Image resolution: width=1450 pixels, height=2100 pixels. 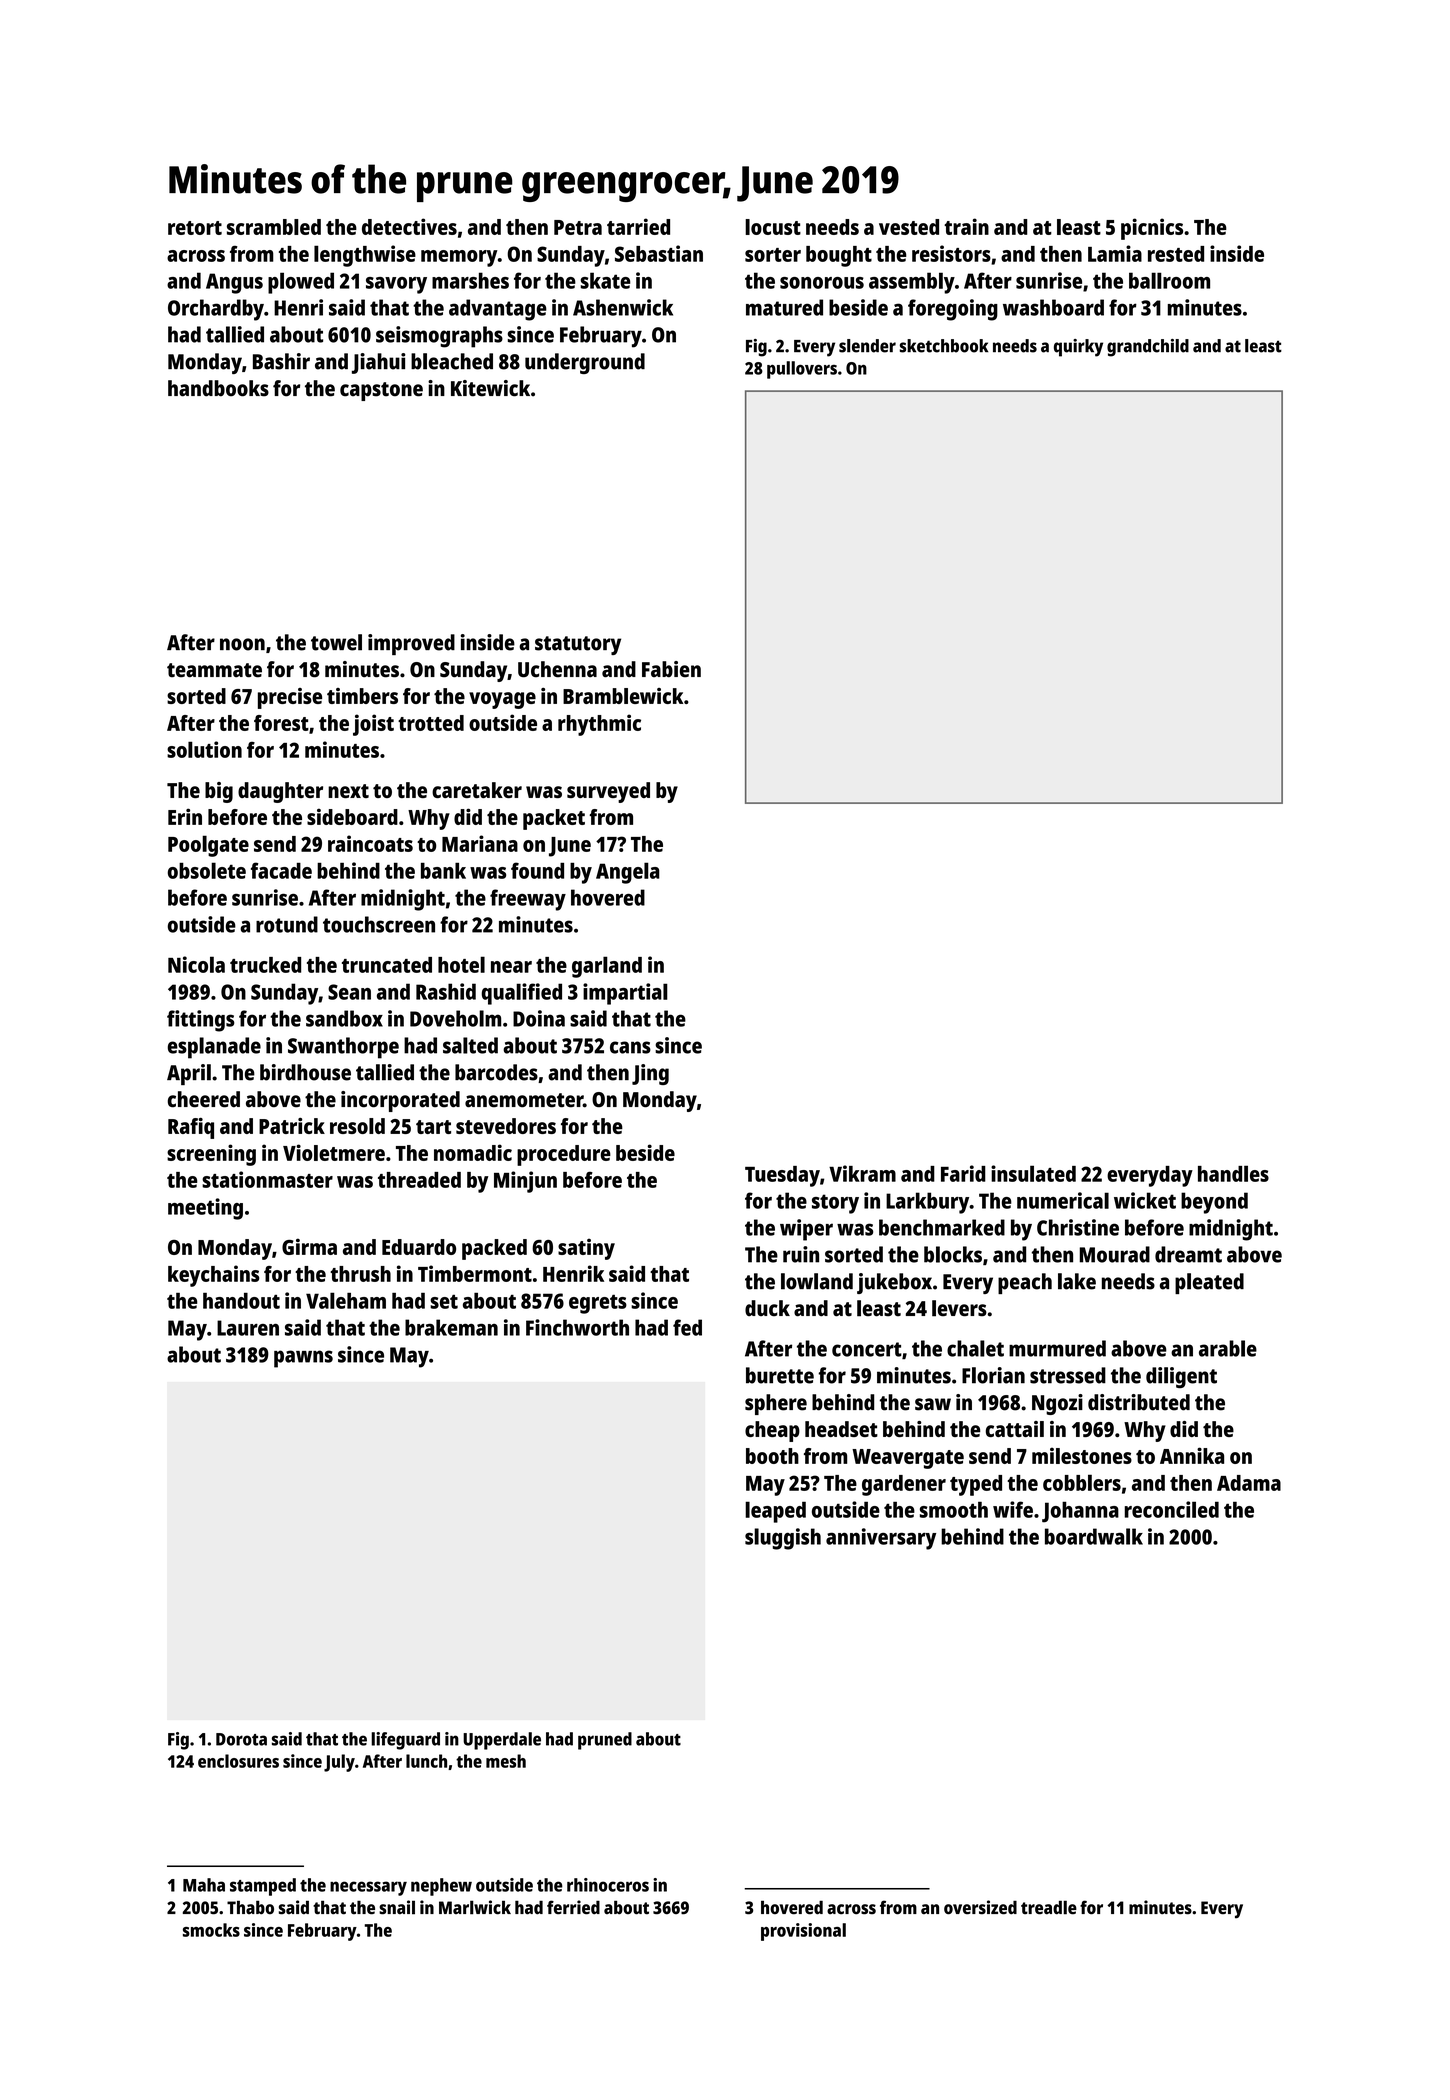 I want to click on arable, so click(x=1228, y=1348).
